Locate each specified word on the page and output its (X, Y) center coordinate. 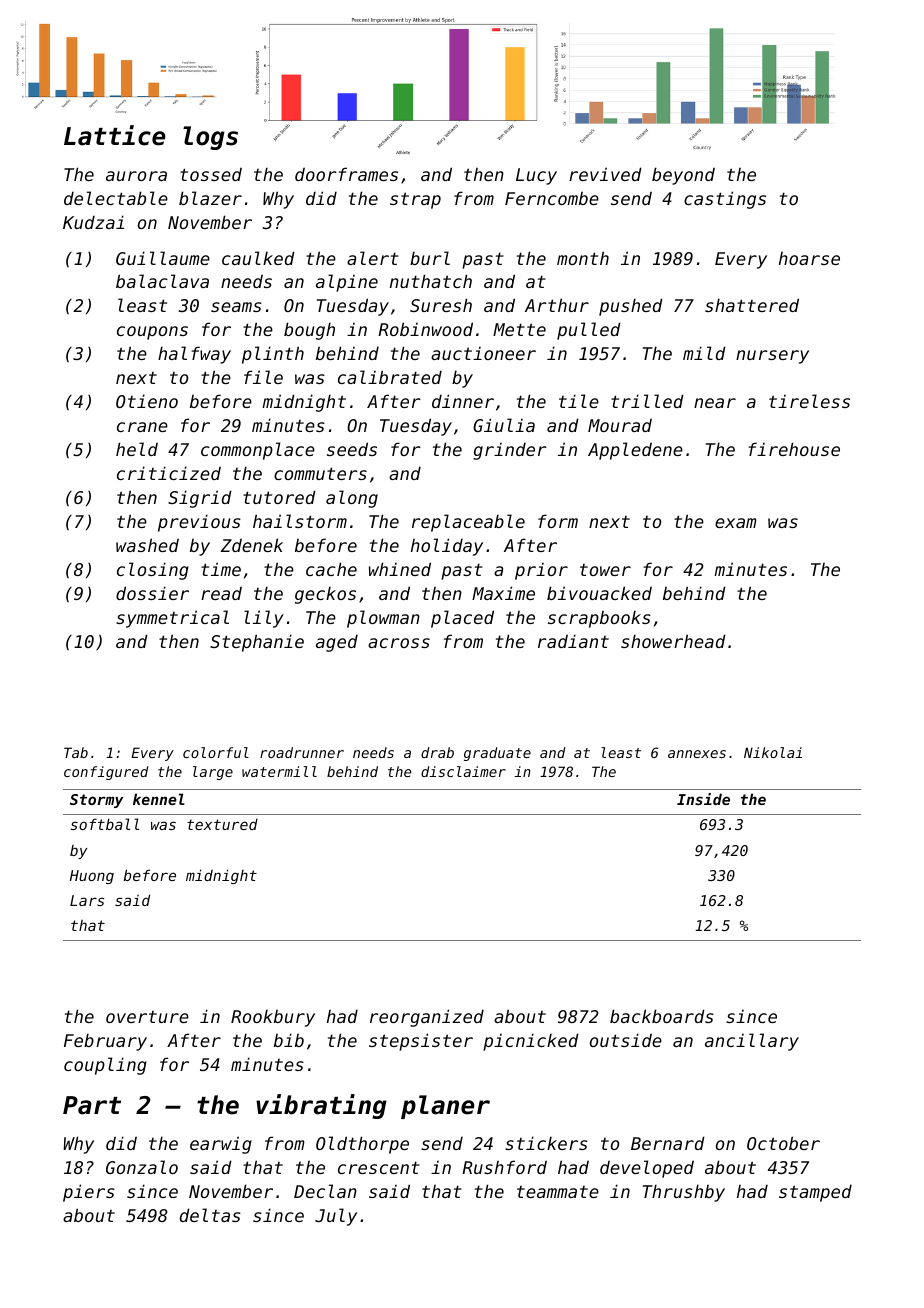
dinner (463, 401)
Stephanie (257, 643)
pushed (631, 307)
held (137, 449)
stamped (815, 1193)
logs (210, 138)
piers (89, 1193)
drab (437, 752)
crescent (379, 1167)
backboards (662, 1016)
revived (605, 174)
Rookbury (273, 1018)
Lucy (536, 176)
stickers (546, 1143)
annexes (697, 754)
